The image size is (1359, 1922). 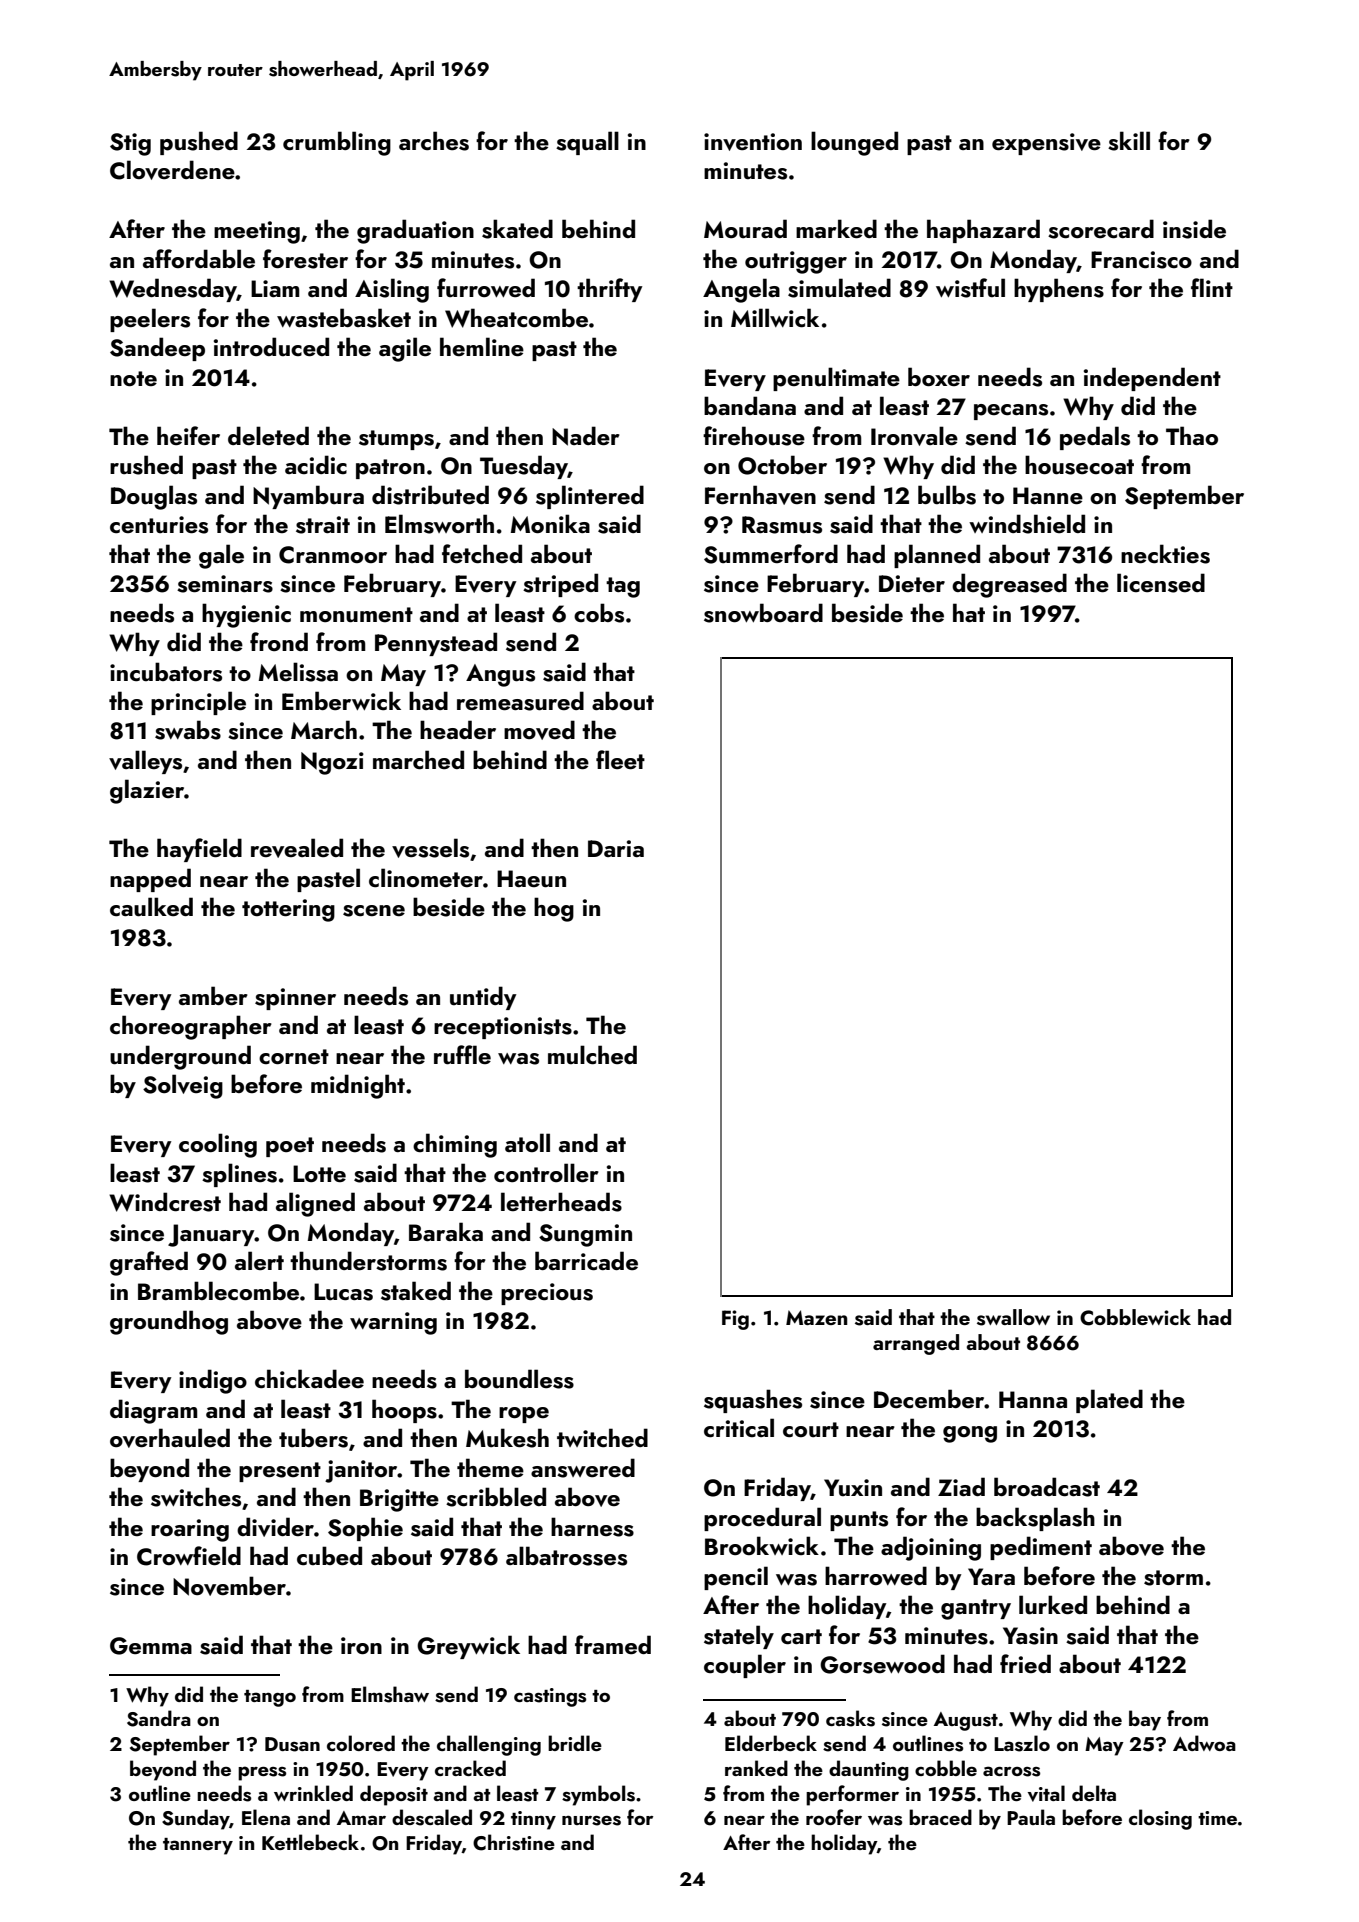 What do you see at coordinates (586, 436) in the document?
I see `Nader` at bounding box center [586, 436].
